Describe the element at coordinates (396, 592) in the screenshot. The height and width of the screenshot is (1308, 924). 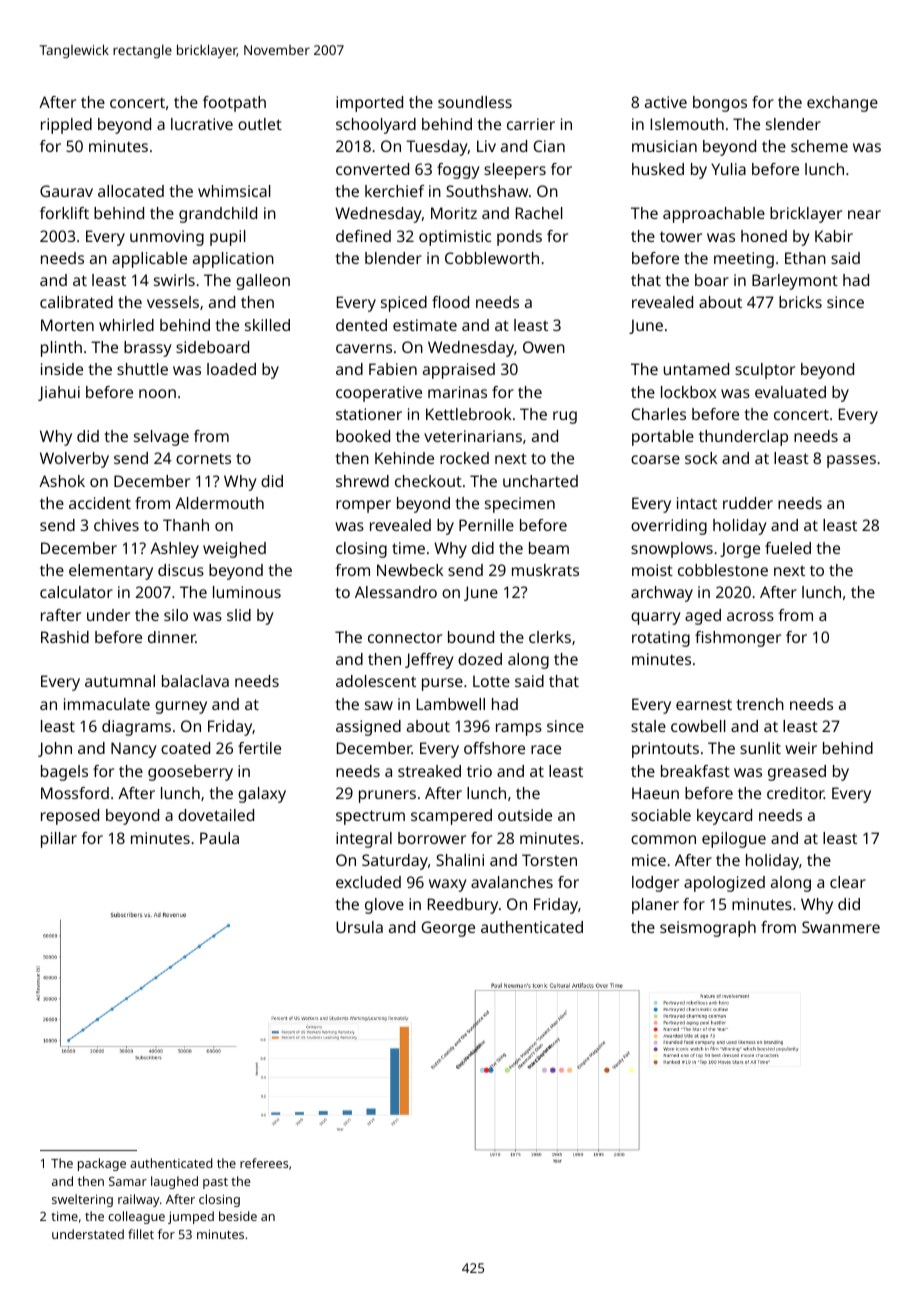
I see `Alessandro` at that location.
